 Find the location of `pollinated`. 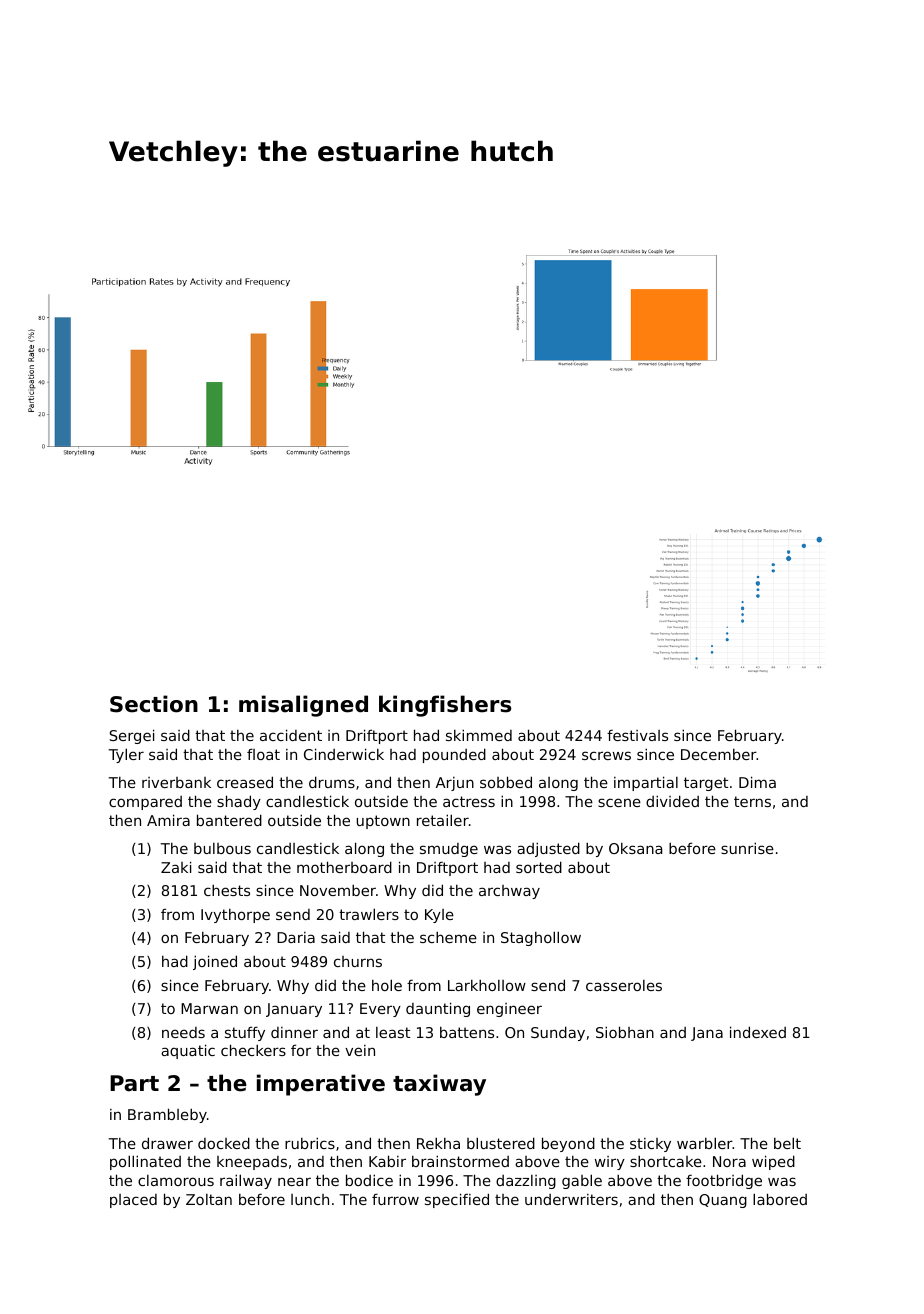

pollinated is located at coordinates (145, 1162).
